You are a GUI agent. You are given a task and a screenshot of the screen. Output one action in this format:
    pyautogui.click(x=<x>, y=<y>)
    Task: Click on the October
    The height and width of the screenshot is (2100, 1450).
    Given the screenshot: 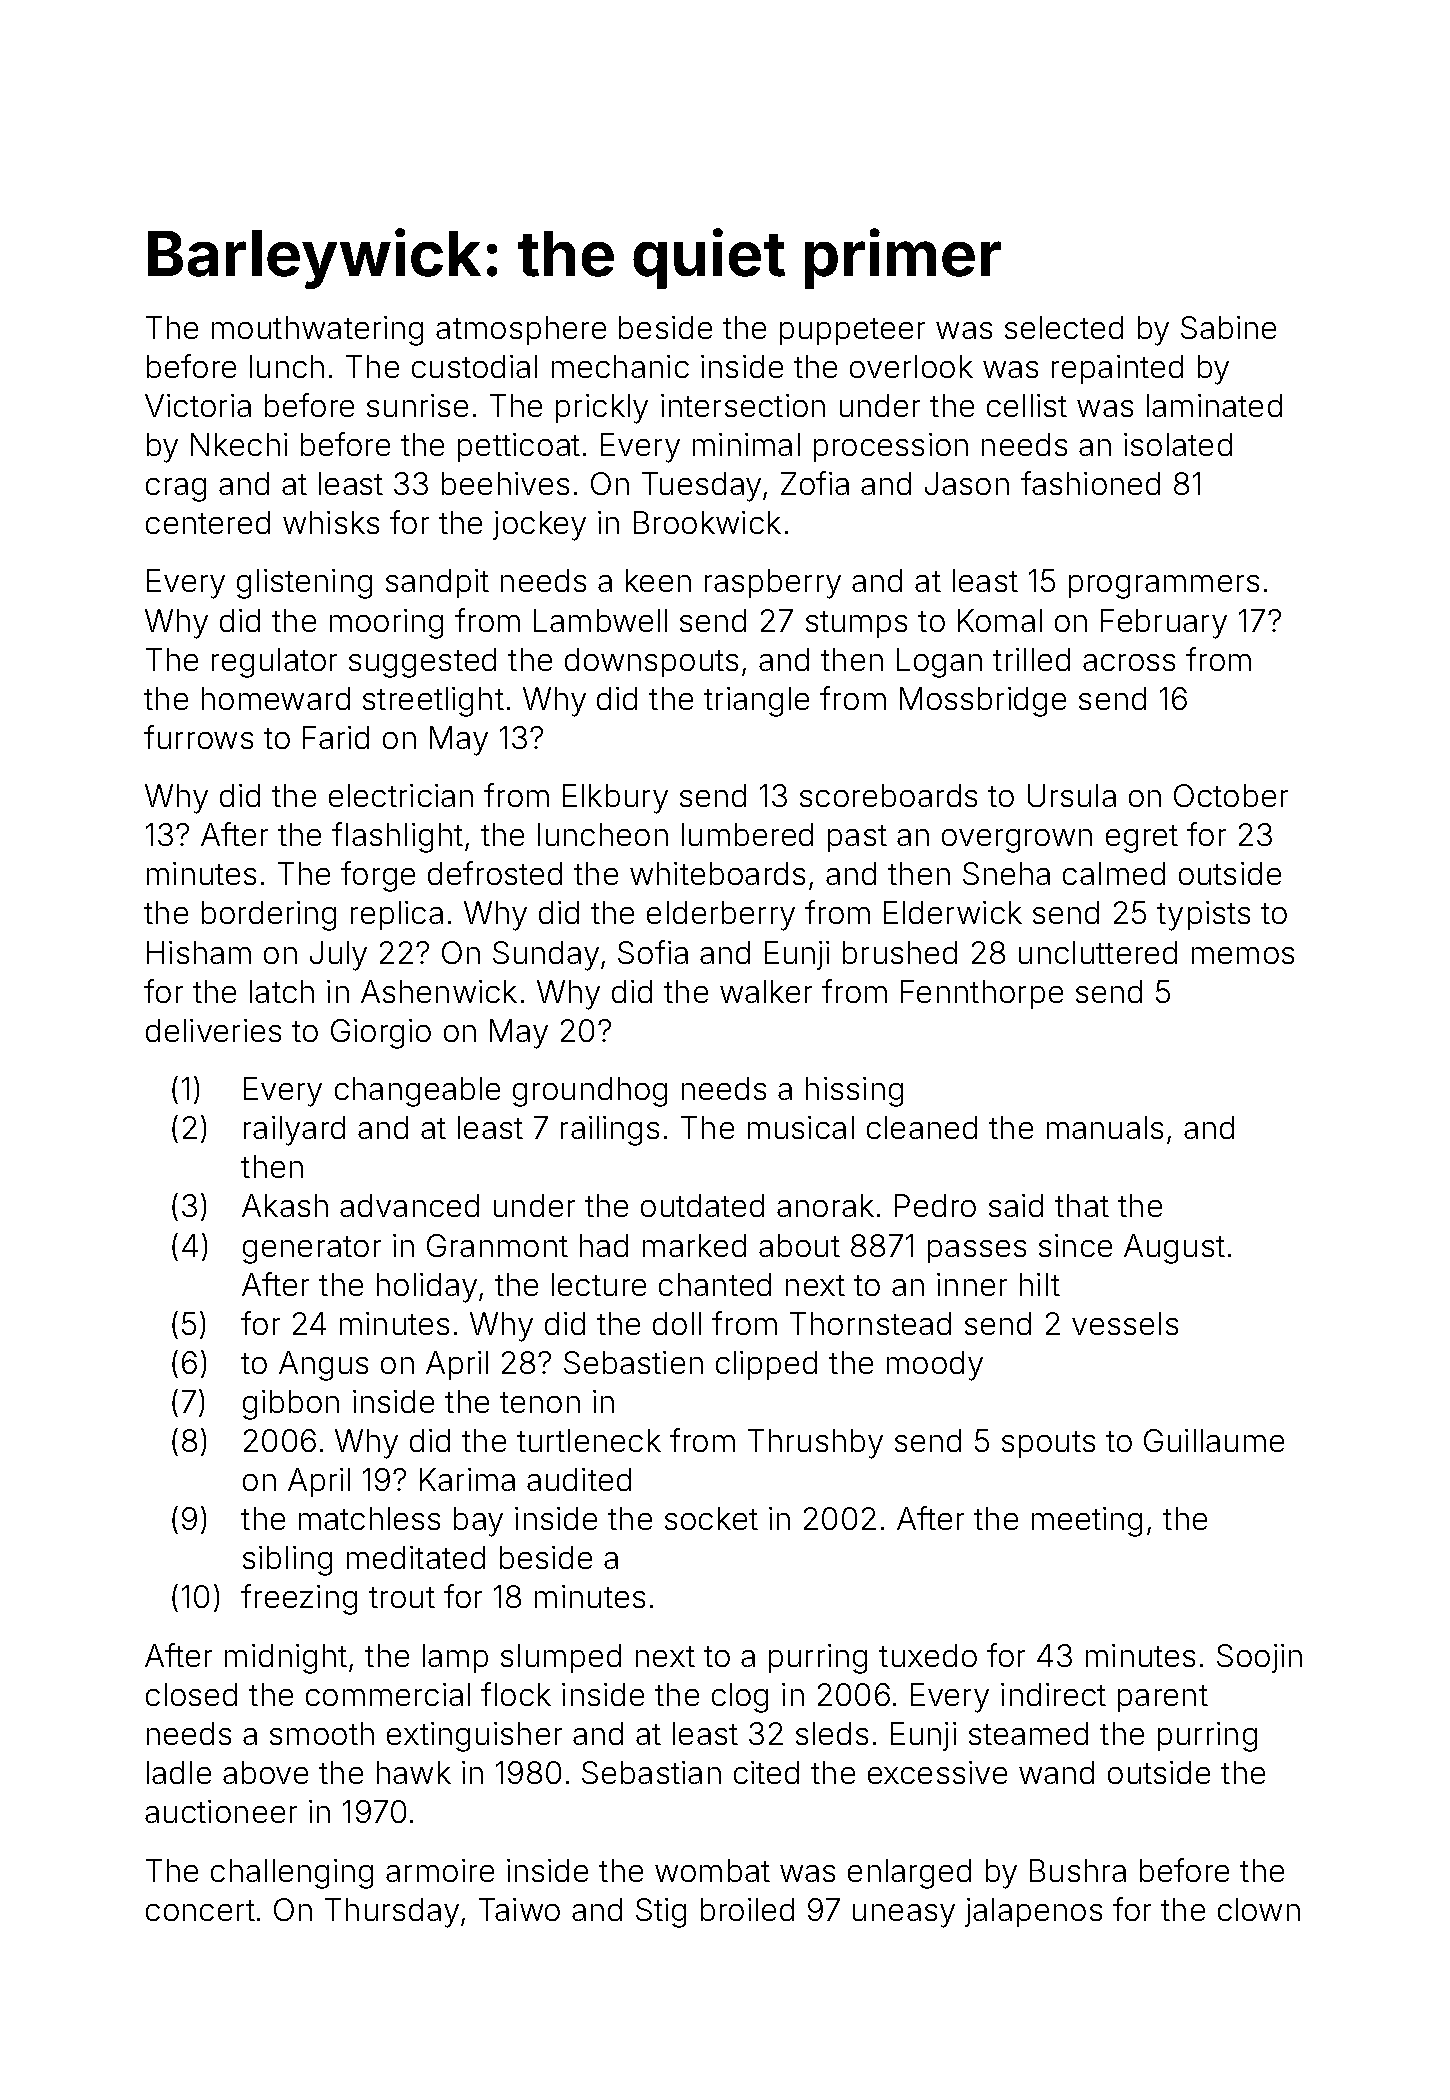 What is the action you would take?
    pyautogui.click(x=1231, y=795)
